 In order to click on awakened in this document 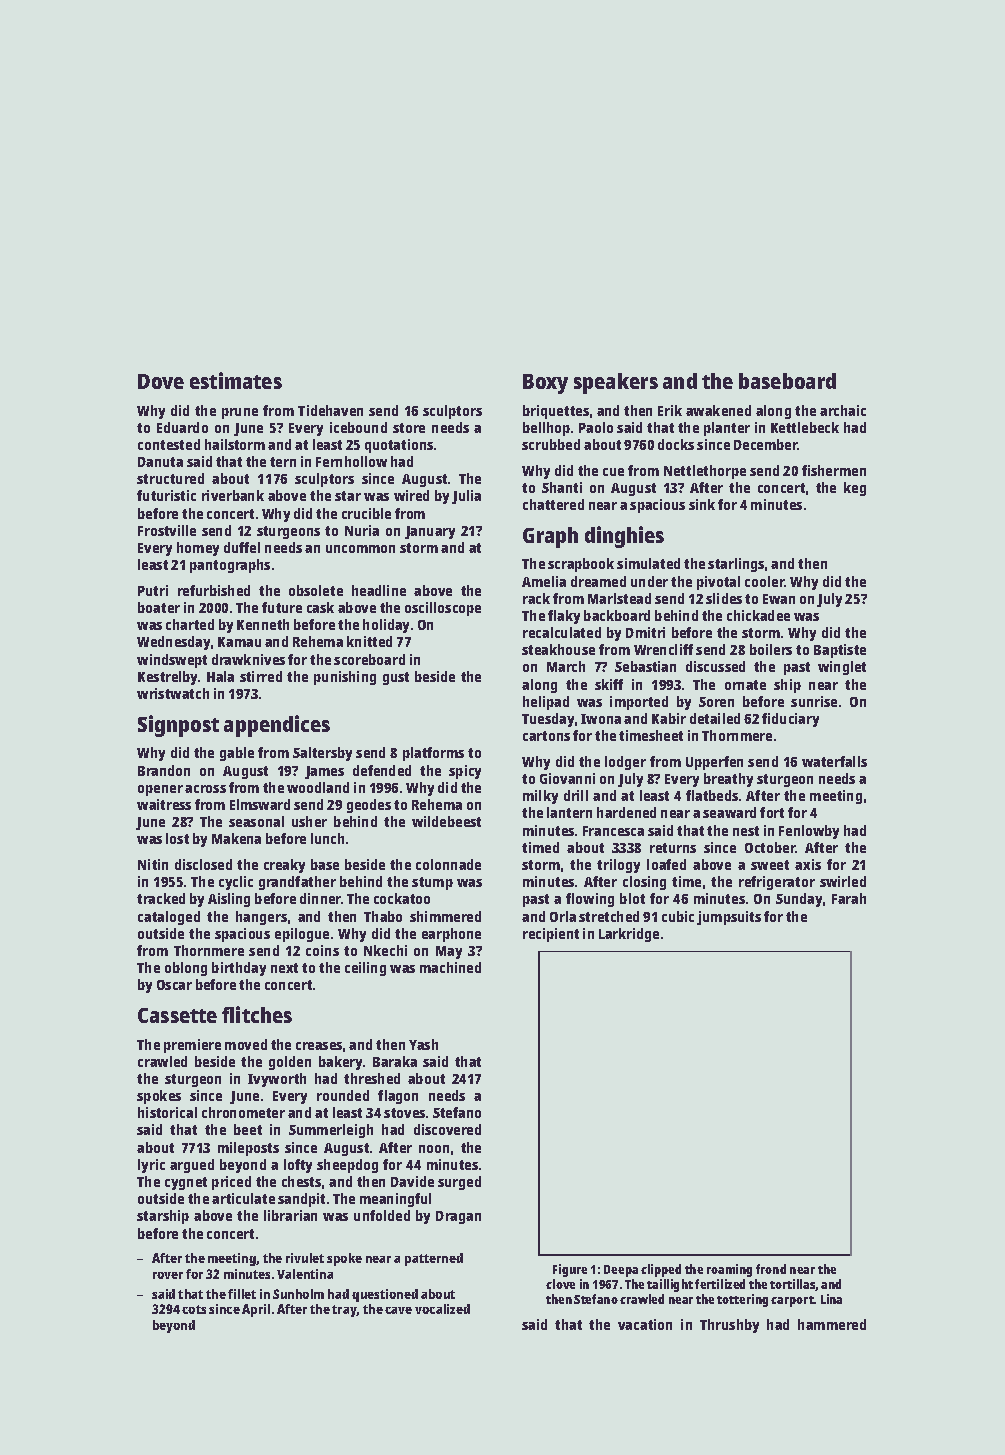, I will do `click(718, 410)`.
